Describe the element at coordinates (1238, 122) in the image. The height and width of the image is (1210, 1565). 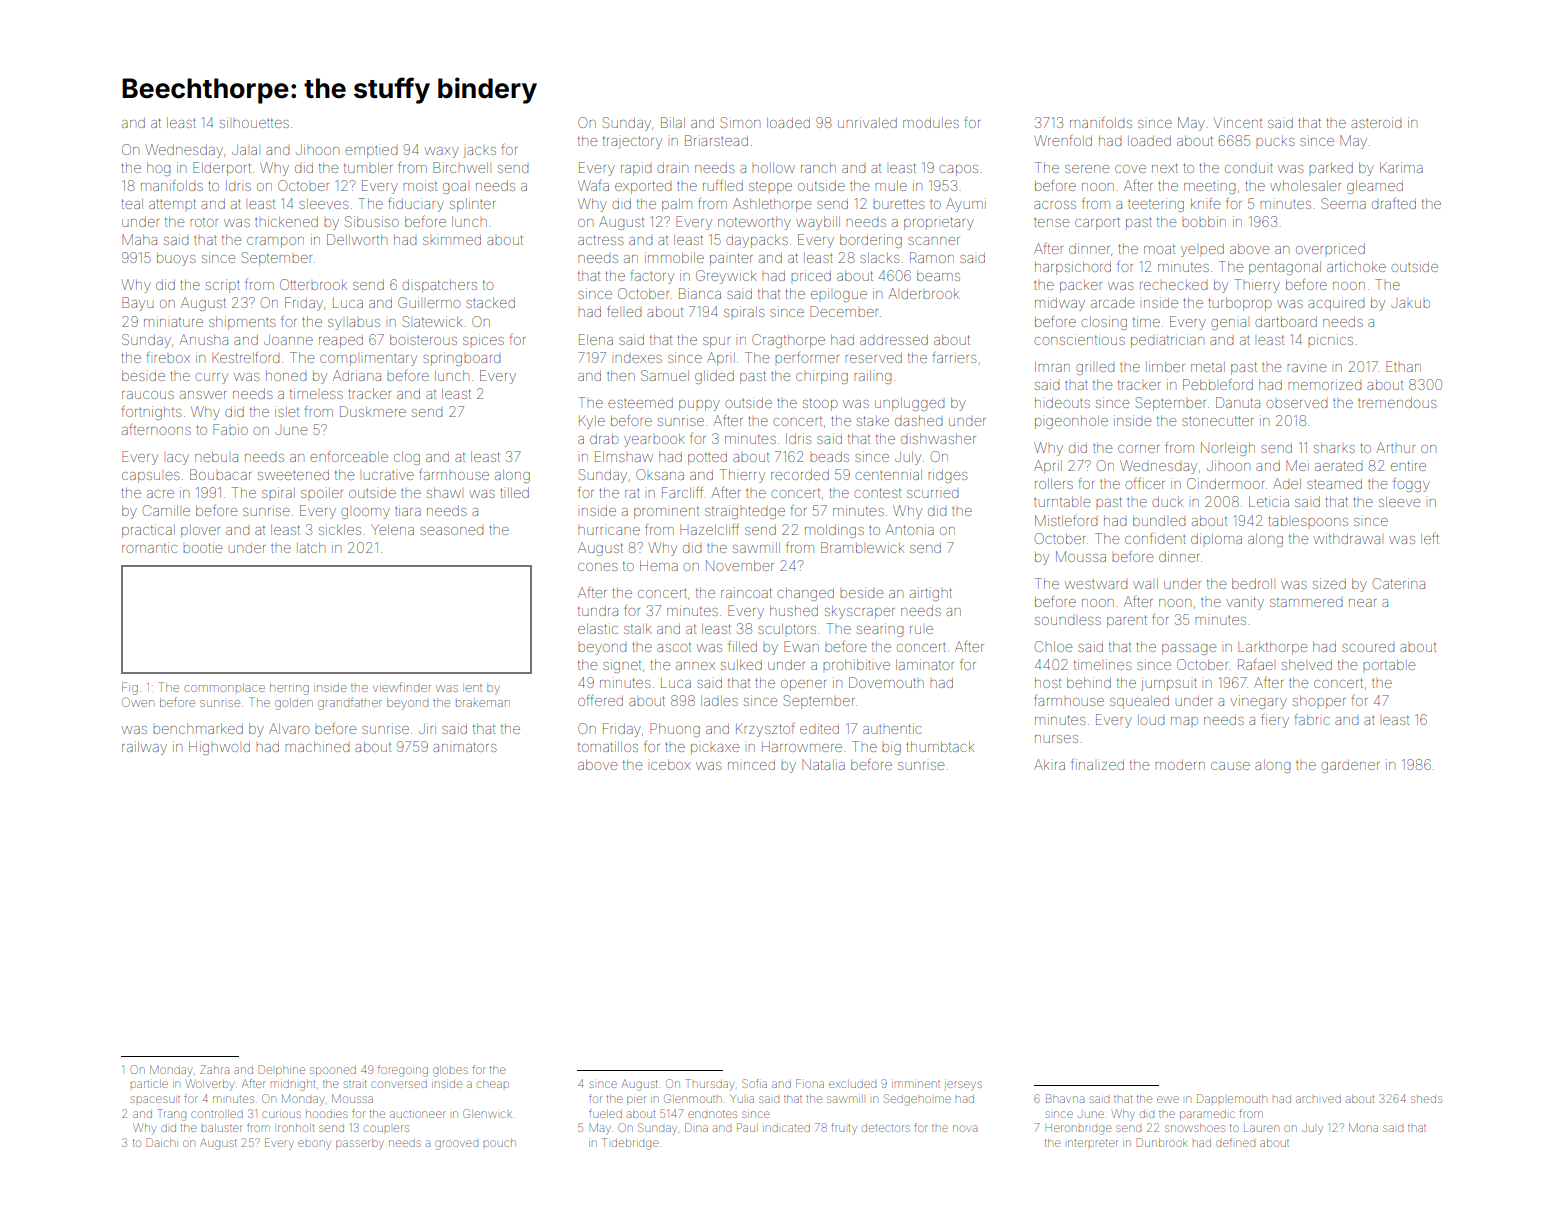
I see `Vincent` at that location.
